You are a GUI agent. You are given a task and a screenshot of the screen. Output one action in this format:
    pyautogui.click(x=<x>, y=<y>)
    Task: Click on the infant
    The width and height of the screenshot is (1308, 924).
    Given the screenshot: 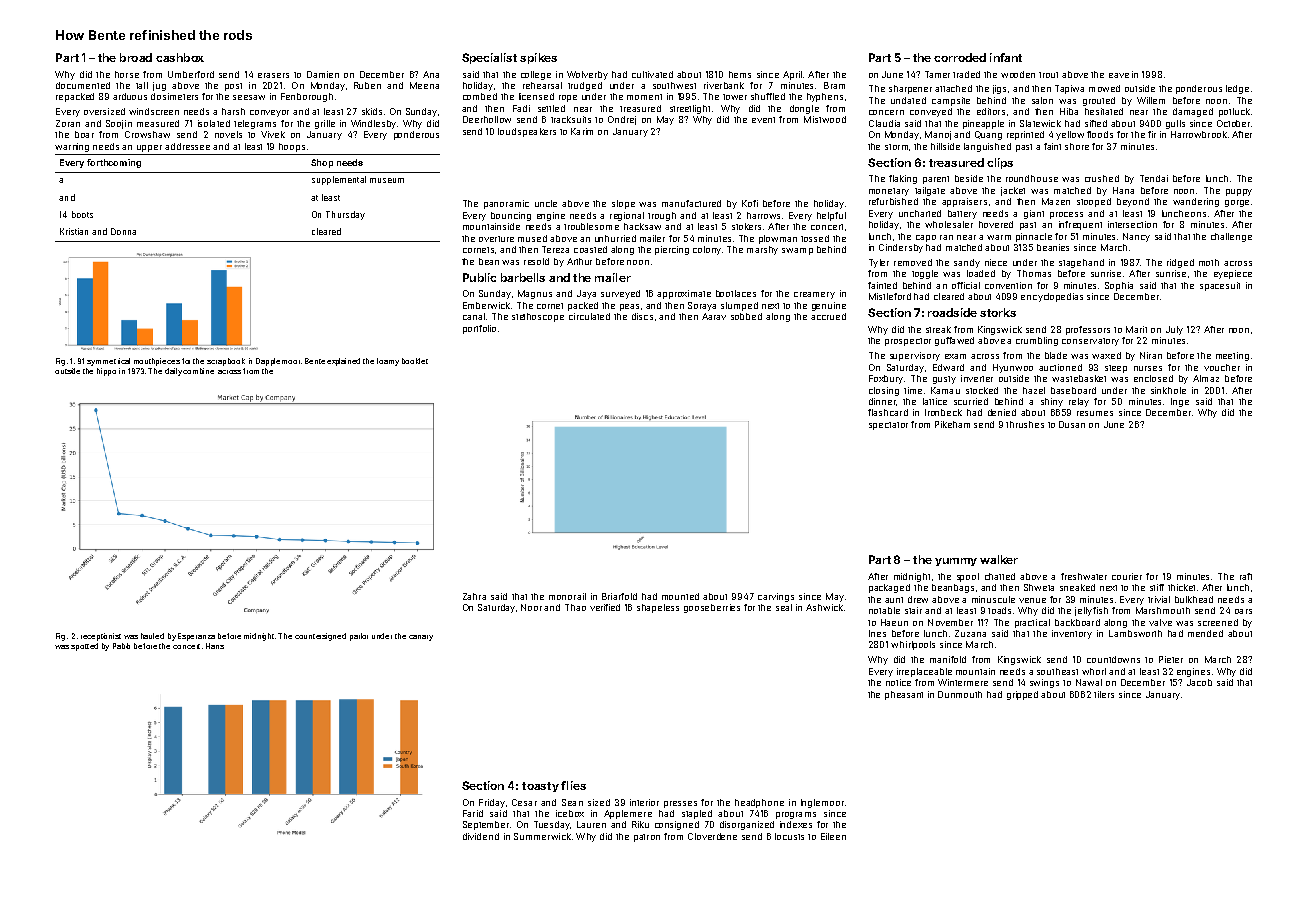 What is the action you would take?
    pyautogui.click(x=1006, y=57)
